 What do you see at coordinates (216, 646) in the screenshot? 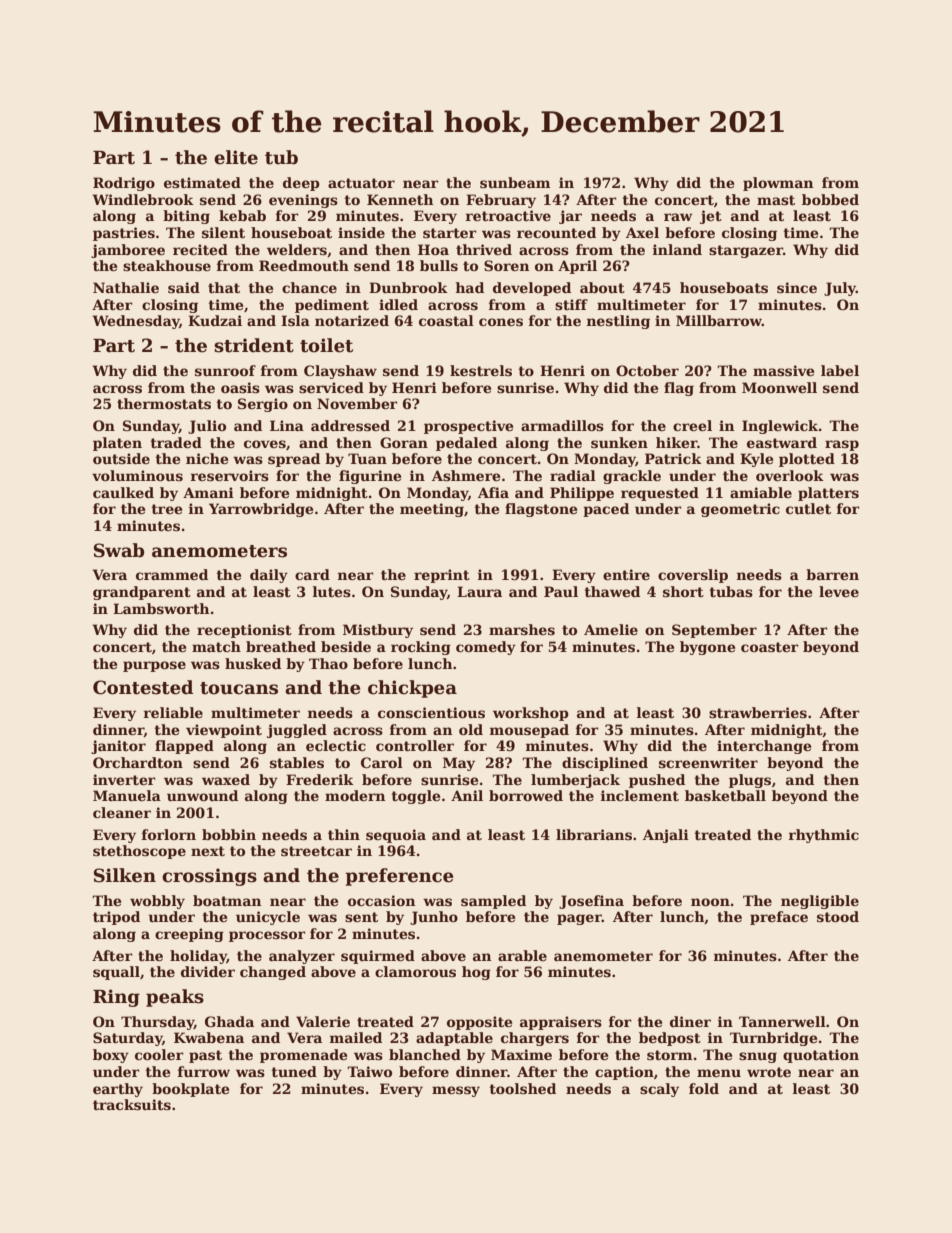
I see `match` at bounding box center [216, 646].
